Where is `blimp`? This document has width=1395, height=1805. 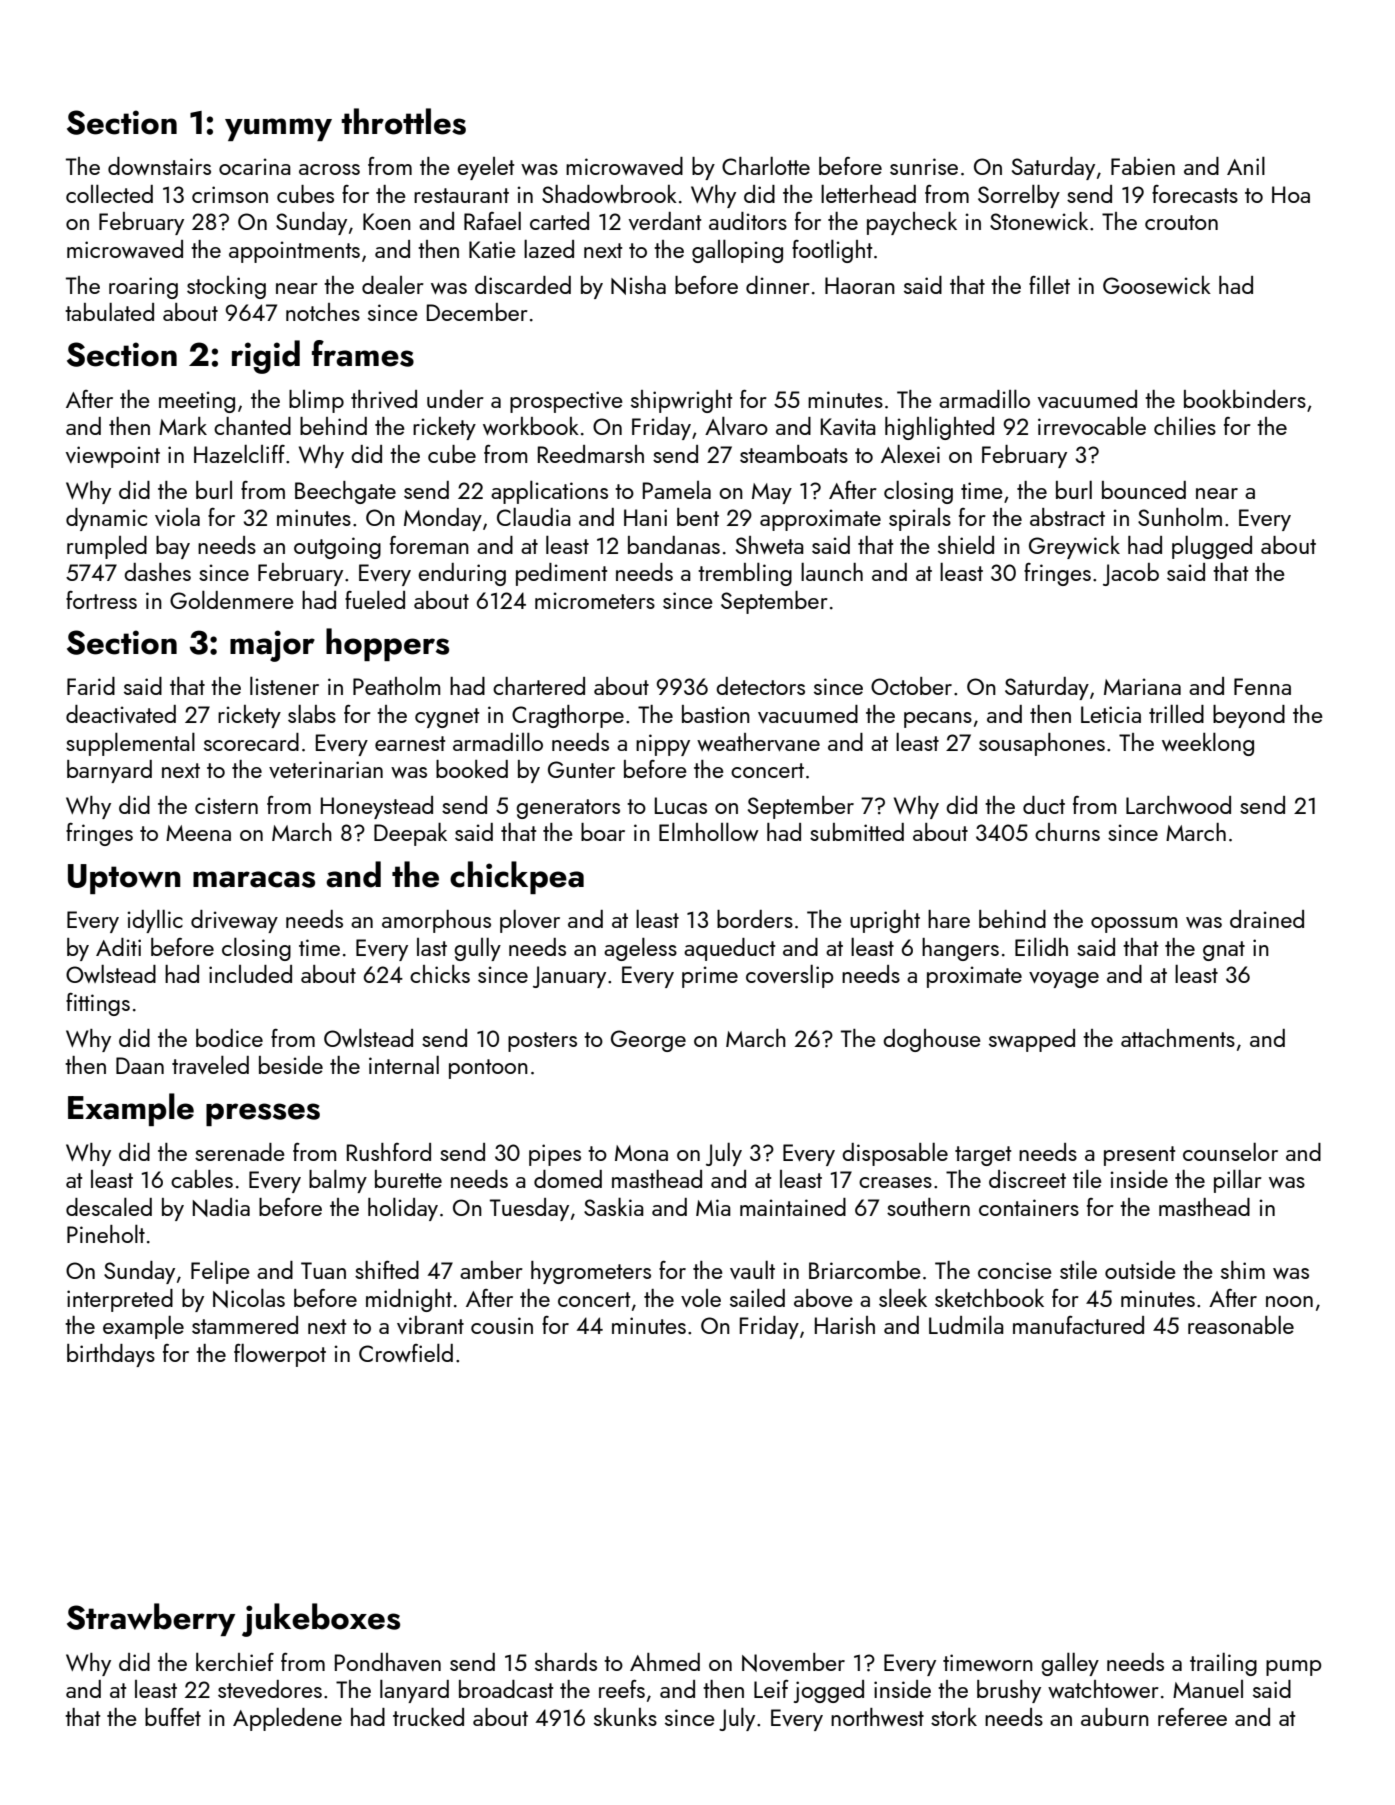
blimp is located at coordinates (316, 401).
